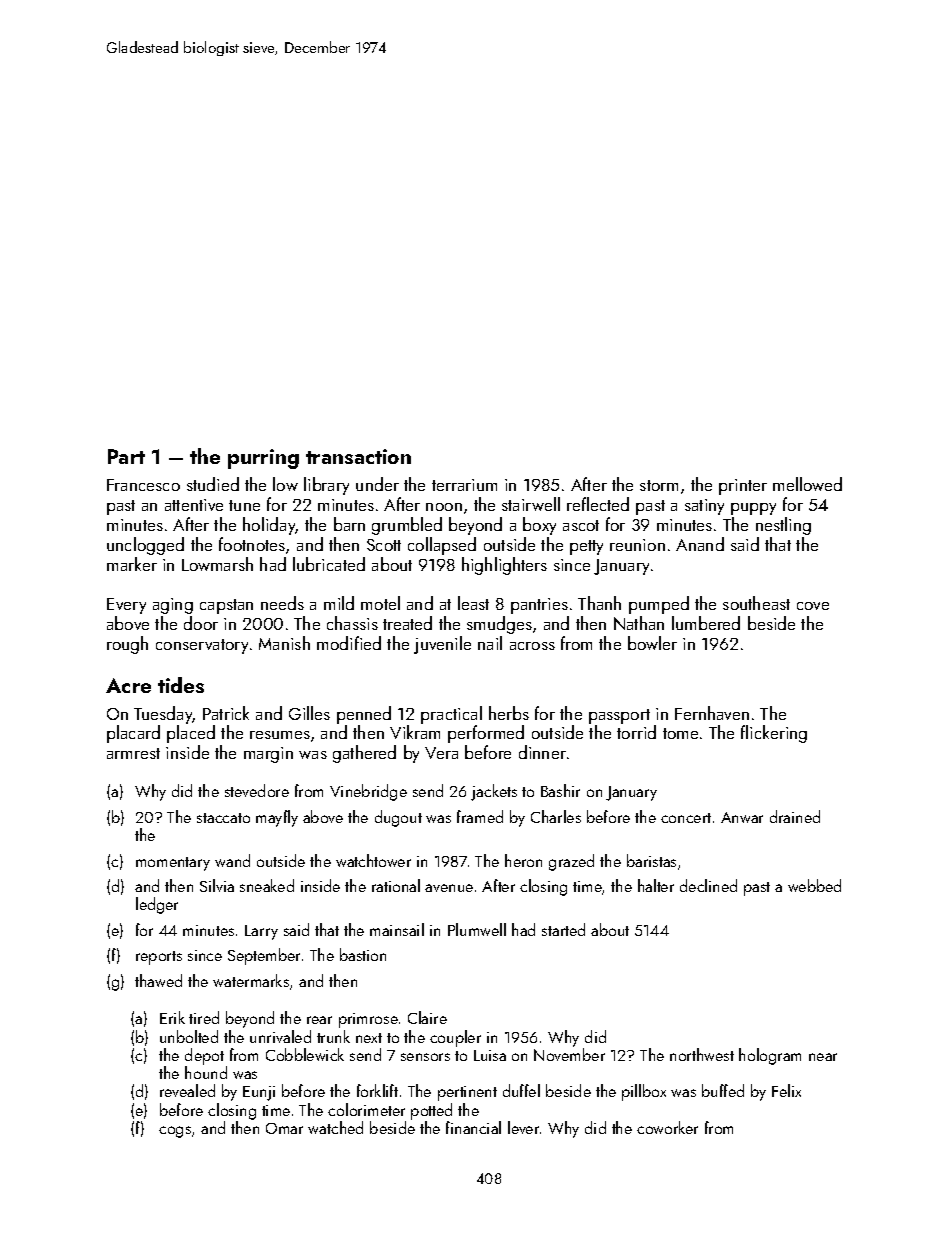  What do you see at coordinates (213, 484) in the screenshot?
I see `studied` at bounding box center [213, 484].
